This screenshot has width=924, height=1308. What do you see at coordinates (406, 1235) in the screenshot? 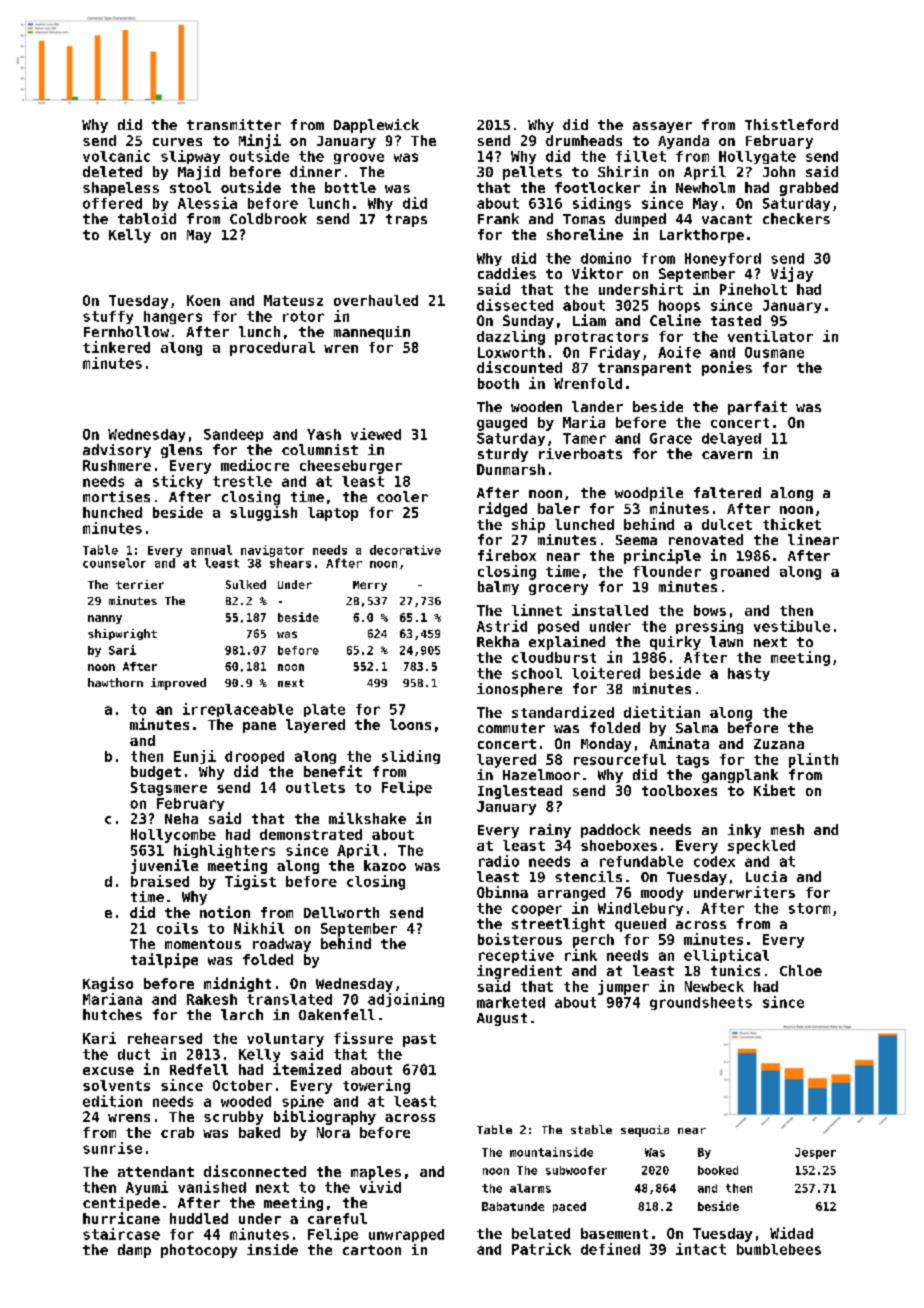
I see `unwrapped` at bounding box center [406, 1235].
